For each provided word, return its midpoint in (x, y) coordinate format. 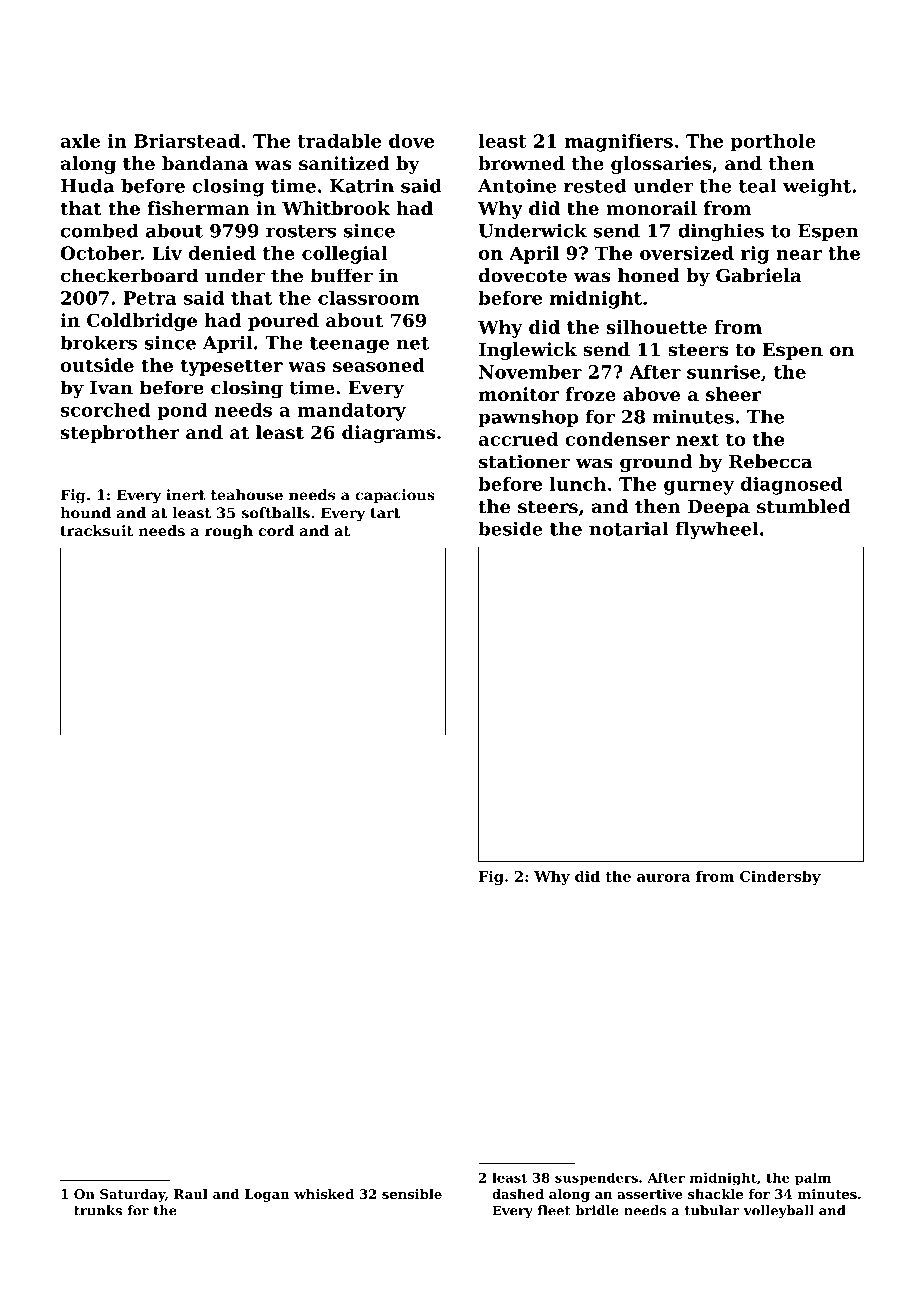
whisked (324, 1194)
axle (80, 141)
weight (817, 188)
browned (521, 163)
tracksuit (96, 531)
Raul (191, 1194)
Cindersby (780, 878)
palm (813, 1179)
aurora (663, 878)
